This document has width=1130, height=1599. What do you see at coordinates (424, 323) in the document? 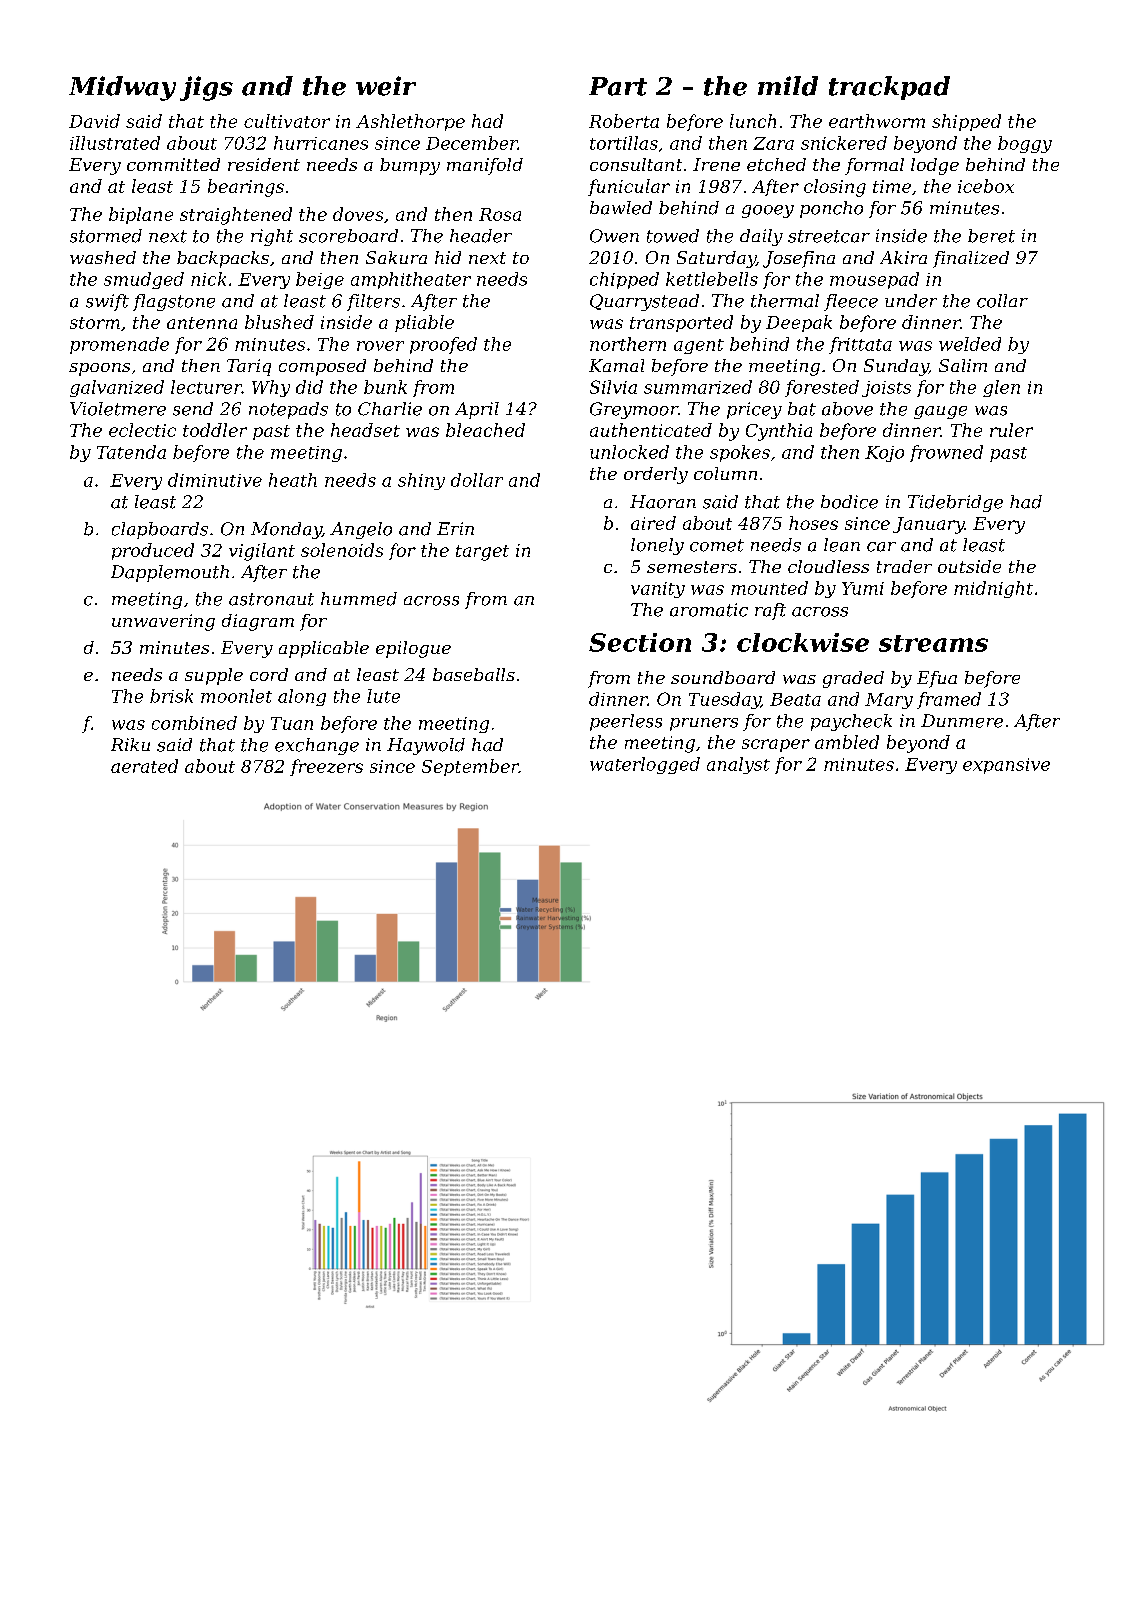
I see `pliable` at bounding box center [424, 323].
